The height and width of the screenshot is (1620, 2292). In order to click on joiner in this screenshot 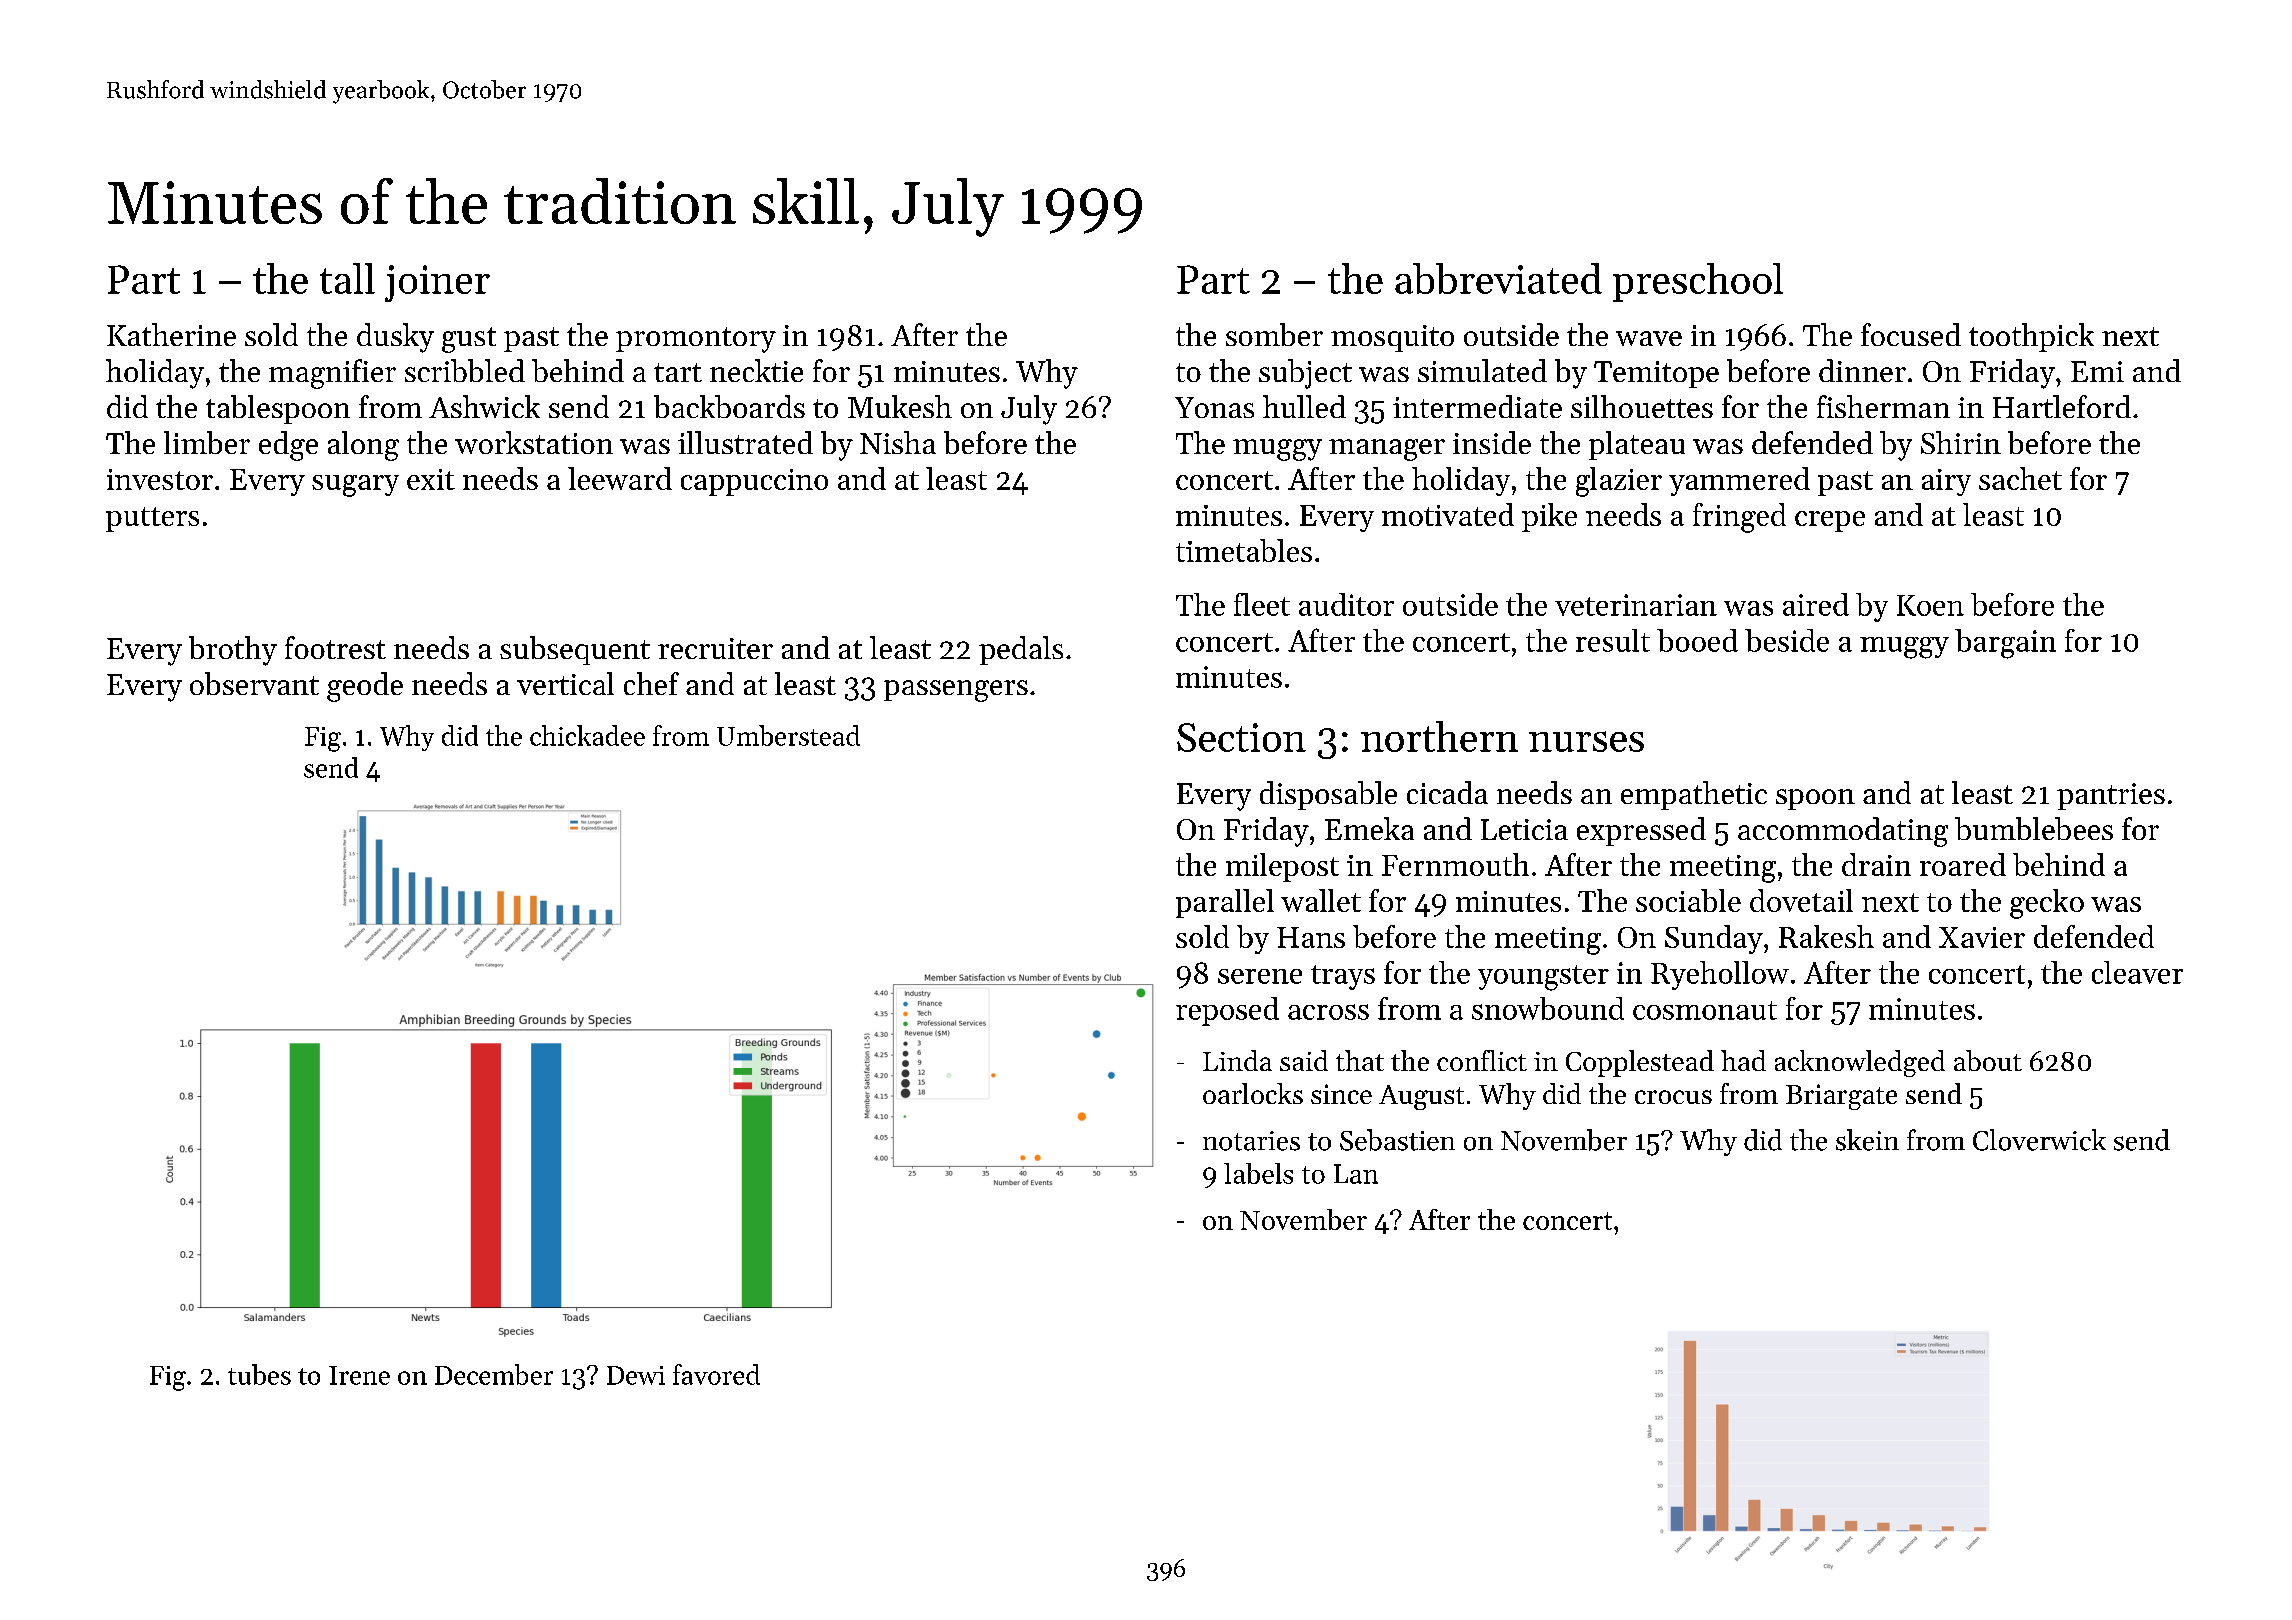, I will do `click(437, 283)`.
